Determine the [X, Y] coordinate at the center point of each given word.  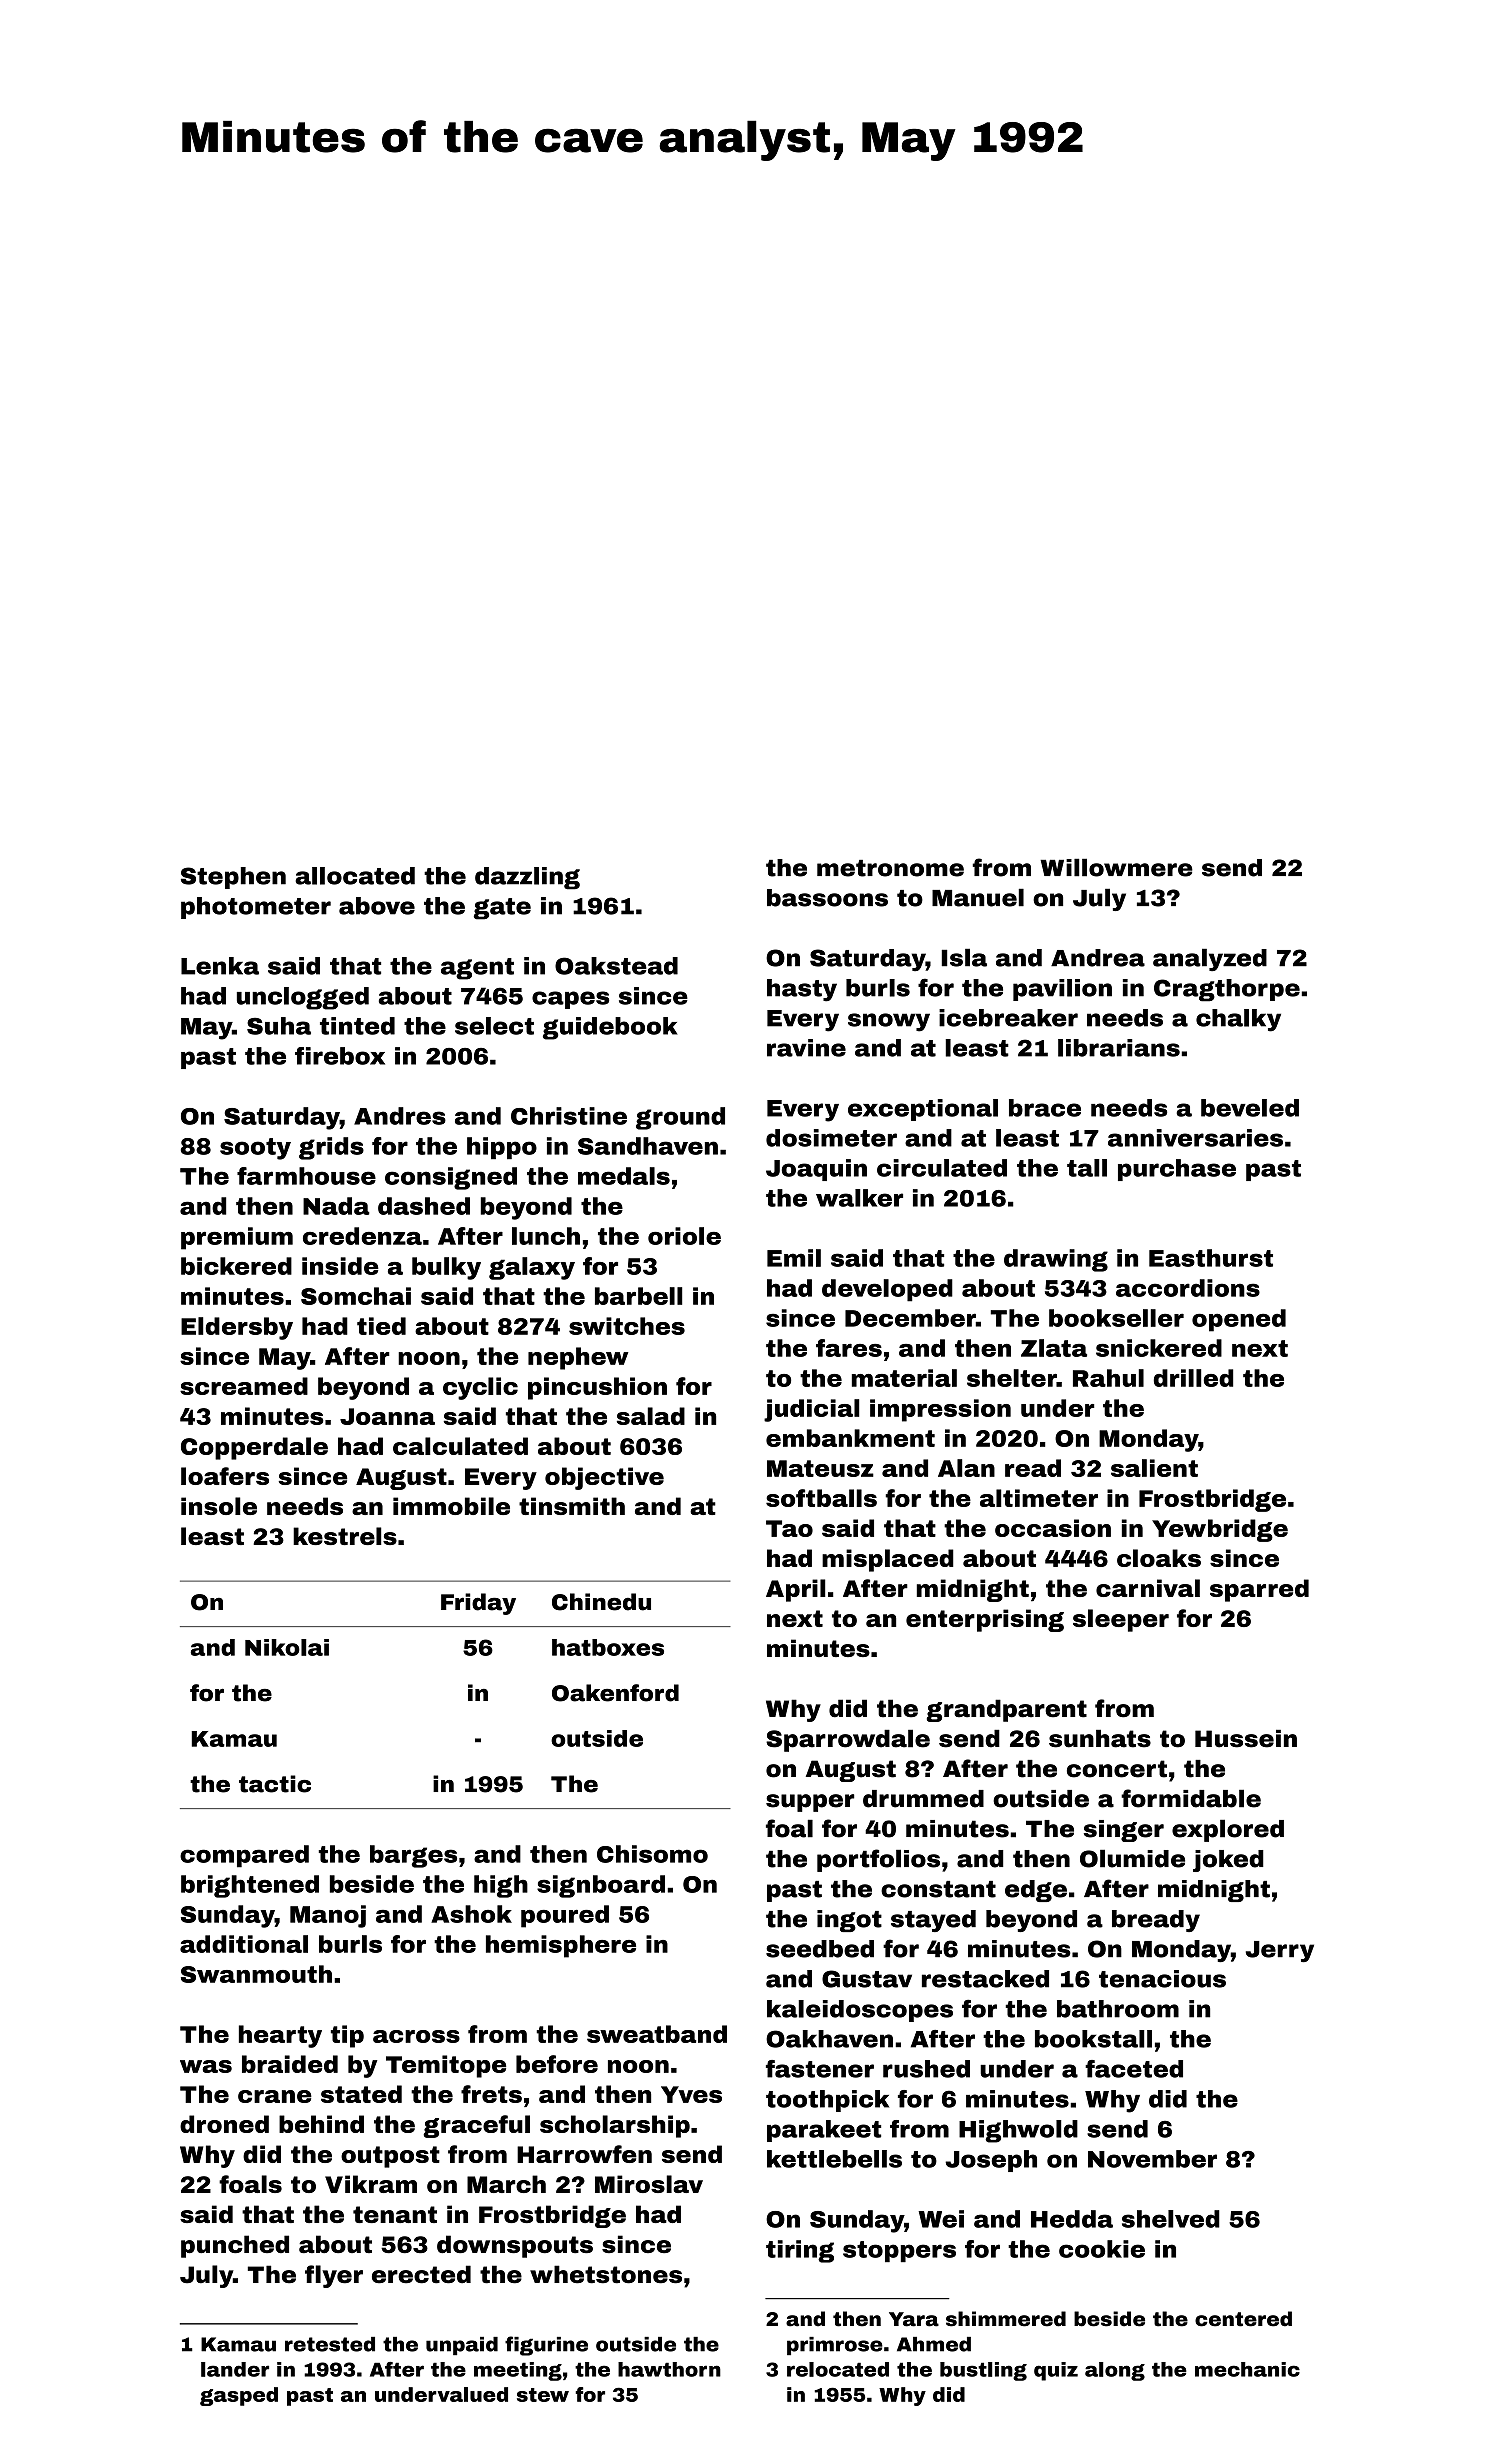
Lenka [220, 966]
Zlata [1054, 1348]
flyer [334, 2276]
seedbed [820, 1949]
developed [887, 1290]
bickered [236, 1266]
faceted [1134, 2069]
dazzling [527, 878]
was [206, 2066]
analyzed [1210, 959]
